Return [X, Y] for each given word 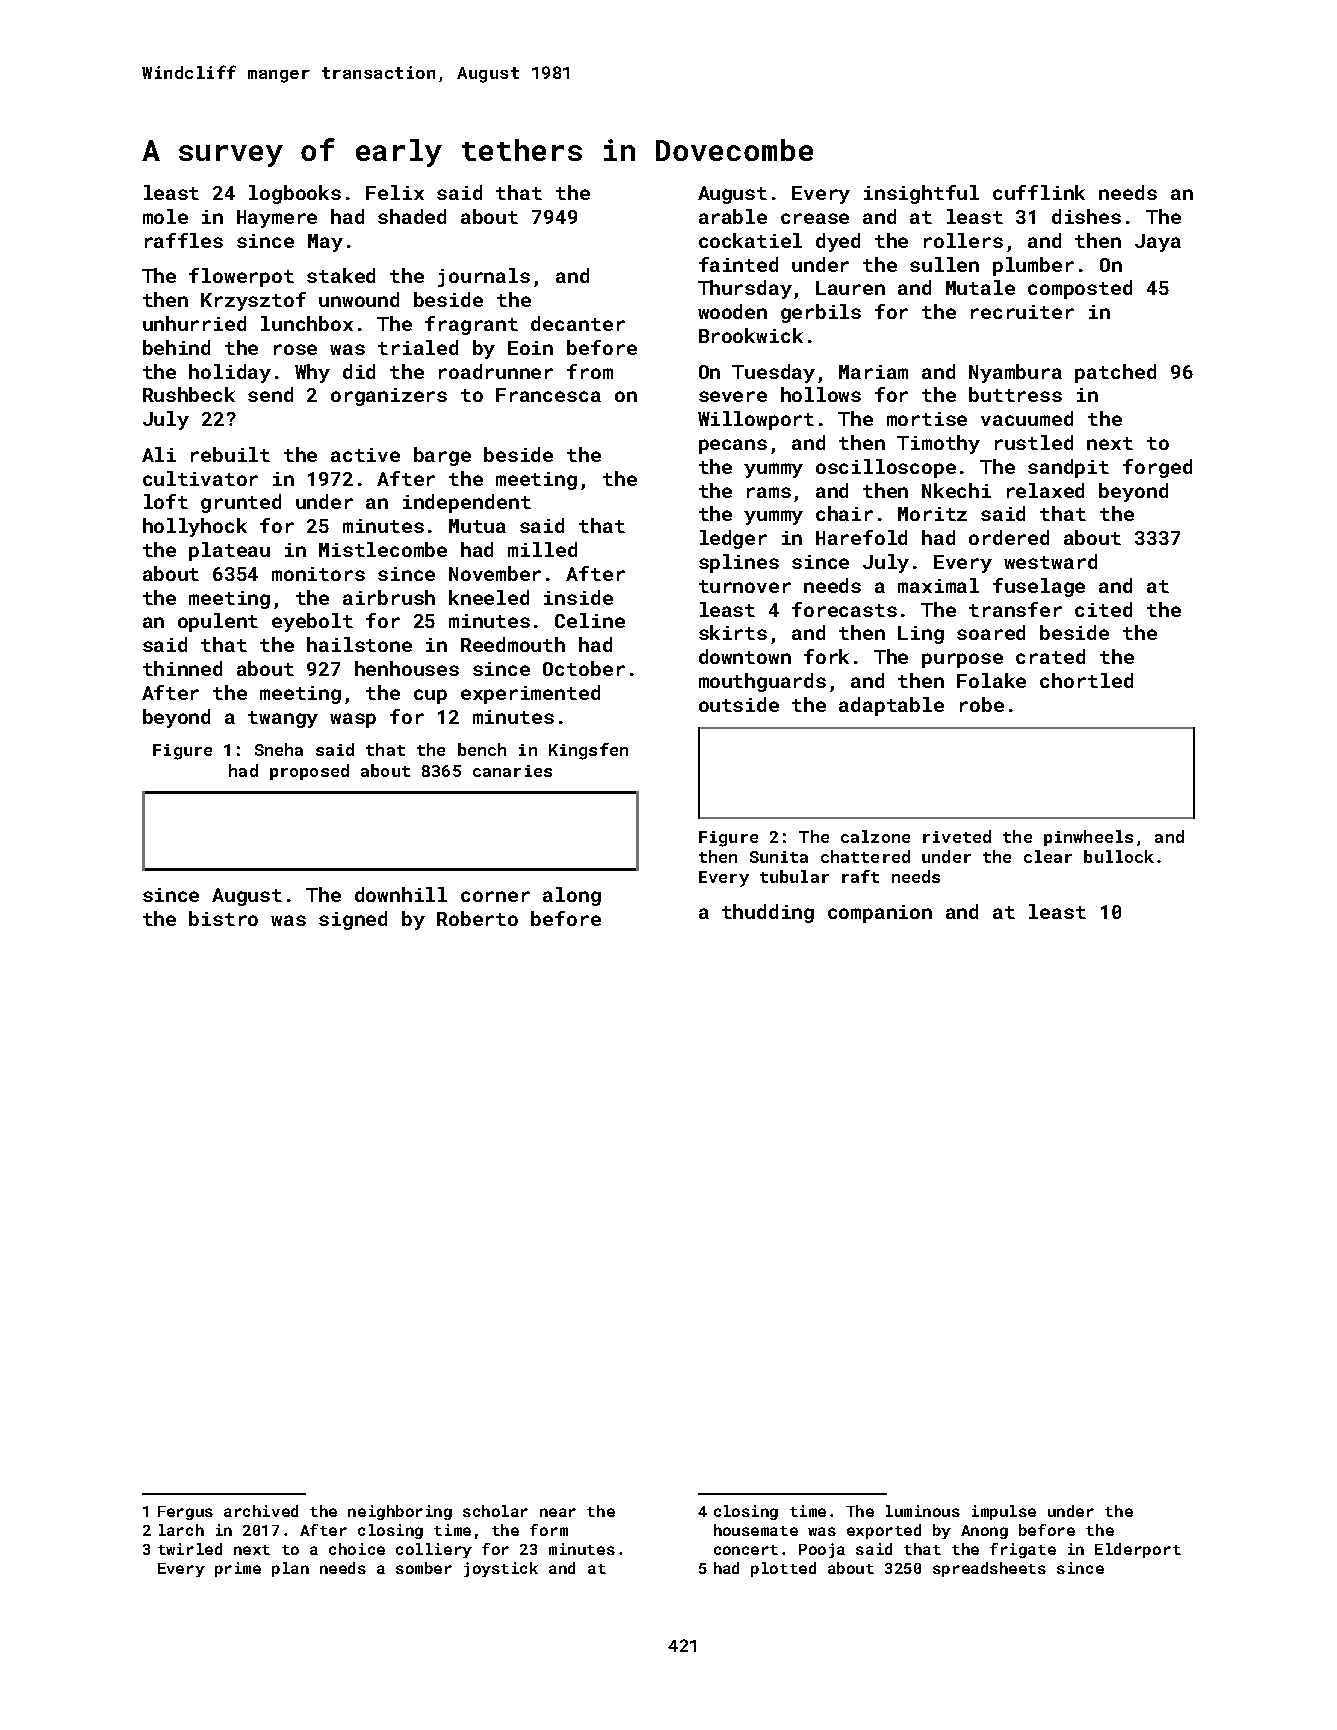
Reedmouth [513, 644]
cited [1103, 609]
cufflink [1039, 192]
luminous [923, 1511]
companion [880, 914]
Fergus [185, 1513]
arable [733, 216]
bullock [1119, 856]
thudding [768, 913]
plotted [783, 1569]
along [572, 896]
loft [166, 501]
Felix [395, 192]
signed [353, 920]
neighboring [400, 1512]
